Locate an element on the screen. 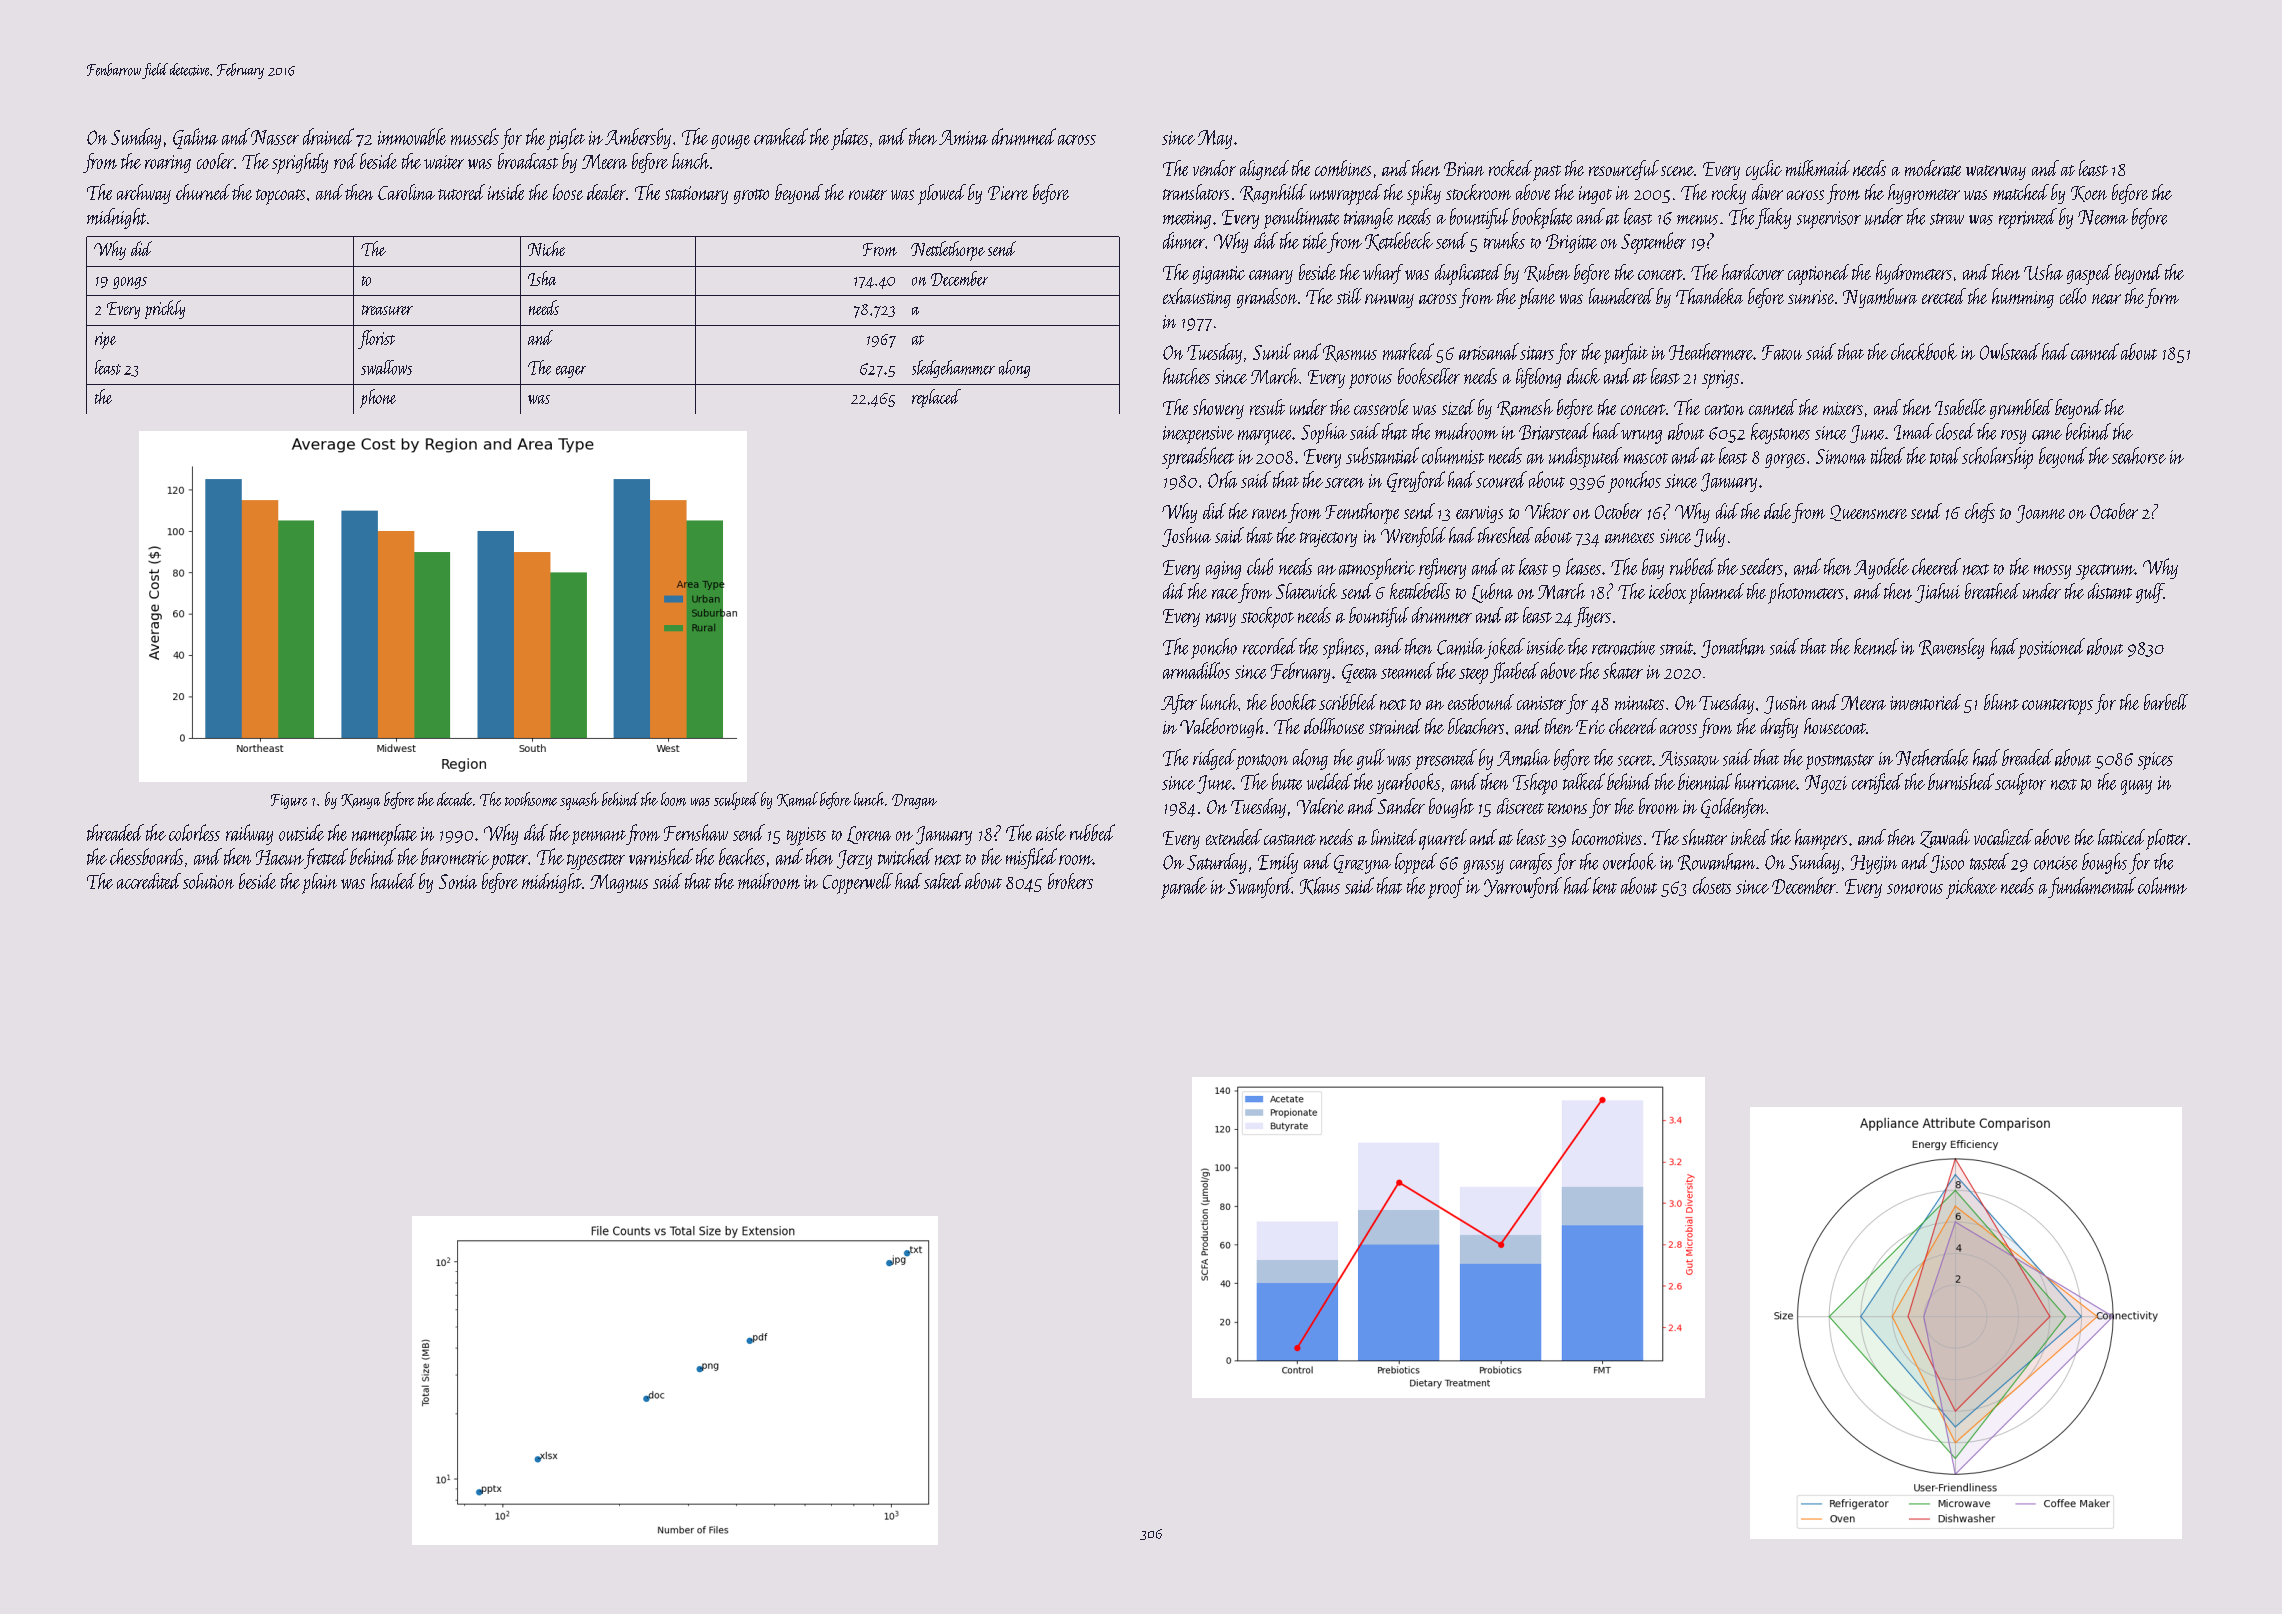  navy is located at coordinates (1221, 620).
